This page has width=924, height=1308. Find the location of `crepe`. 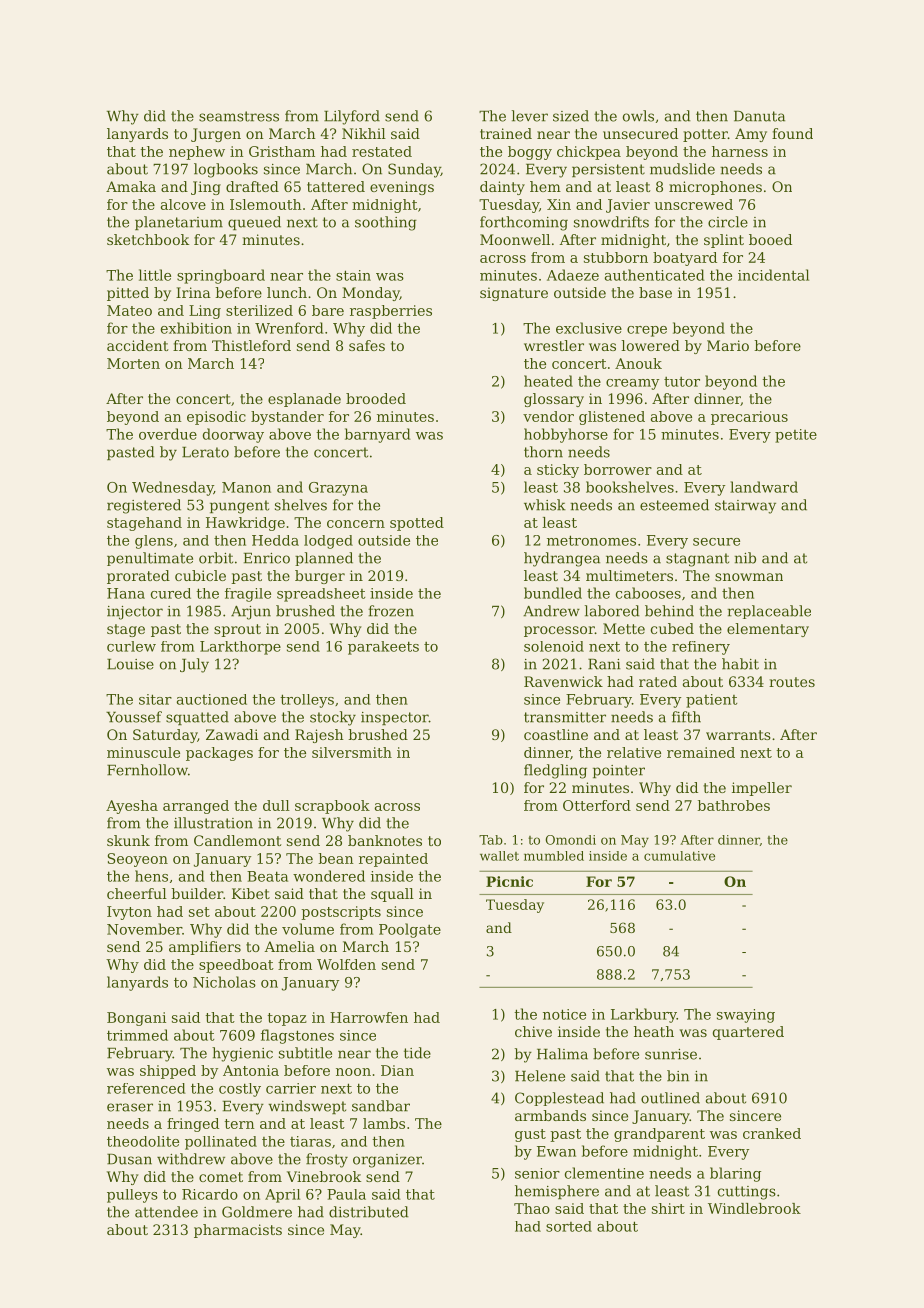

crepe is located at coordinates (647, 331).
